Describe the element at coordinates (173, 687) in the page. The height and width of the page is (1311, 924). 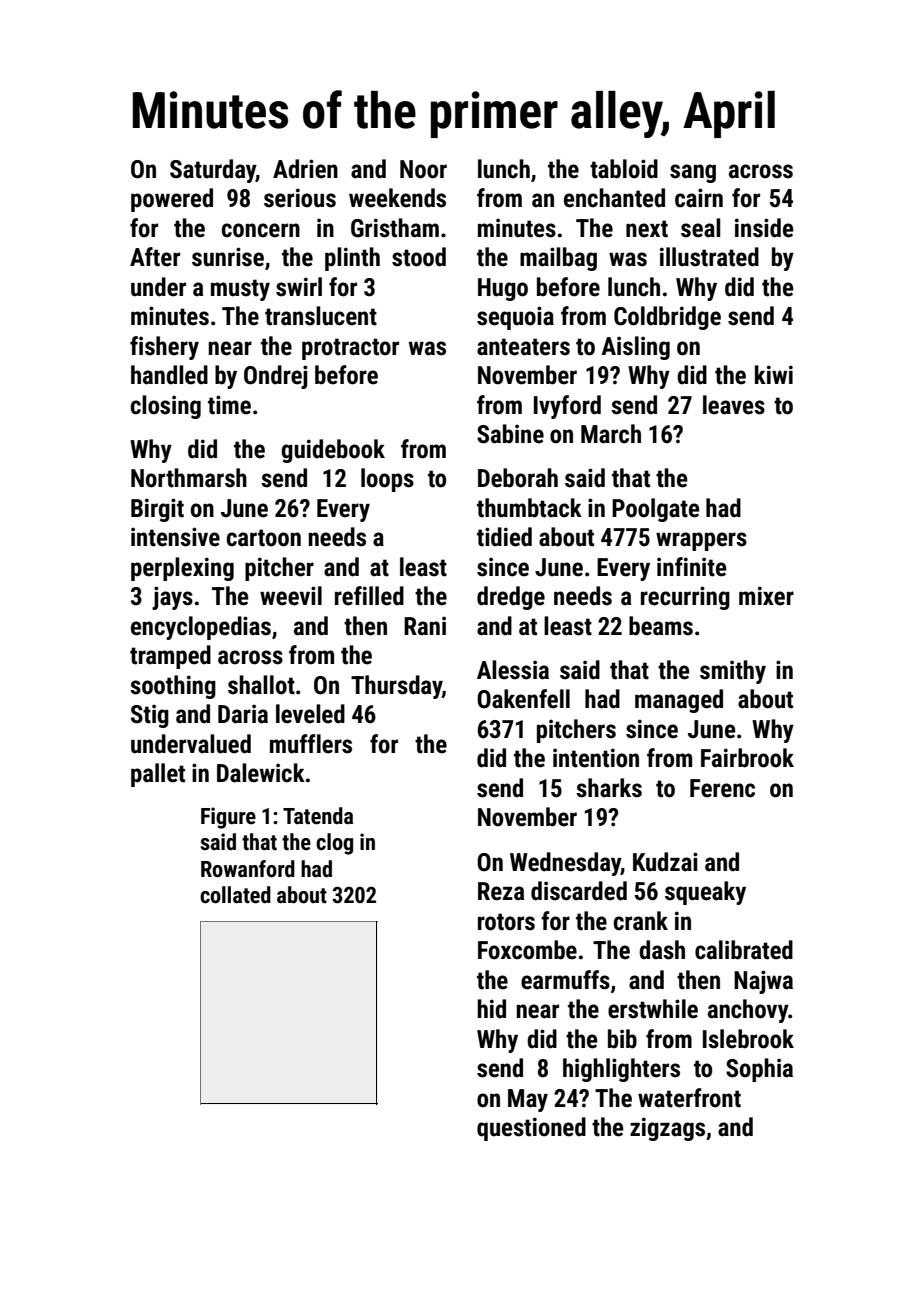
I see `soothing` at that location.
